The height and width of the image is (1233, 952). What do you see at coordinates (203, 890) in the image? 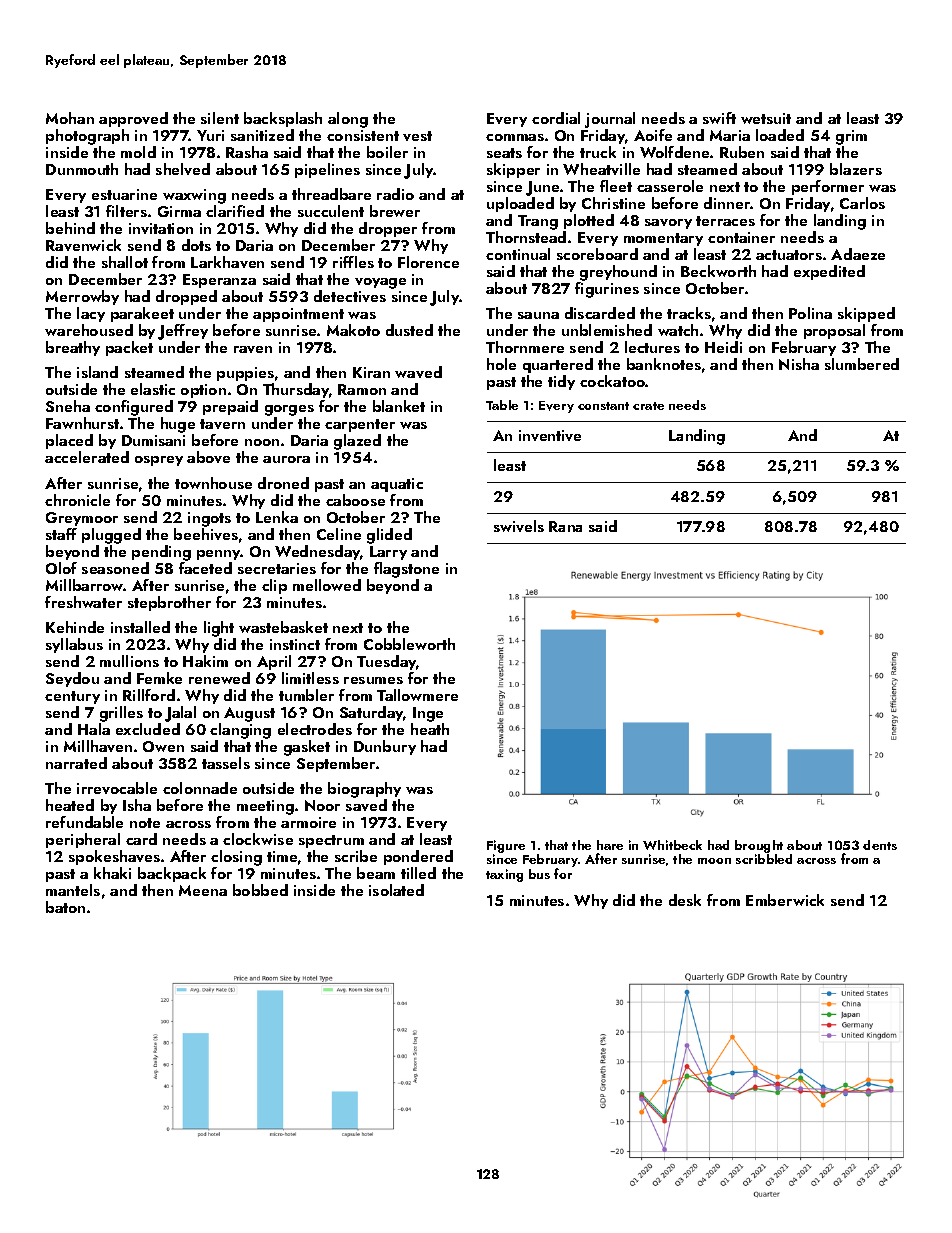
I see `Meena` at bounding box center [203, 890].
